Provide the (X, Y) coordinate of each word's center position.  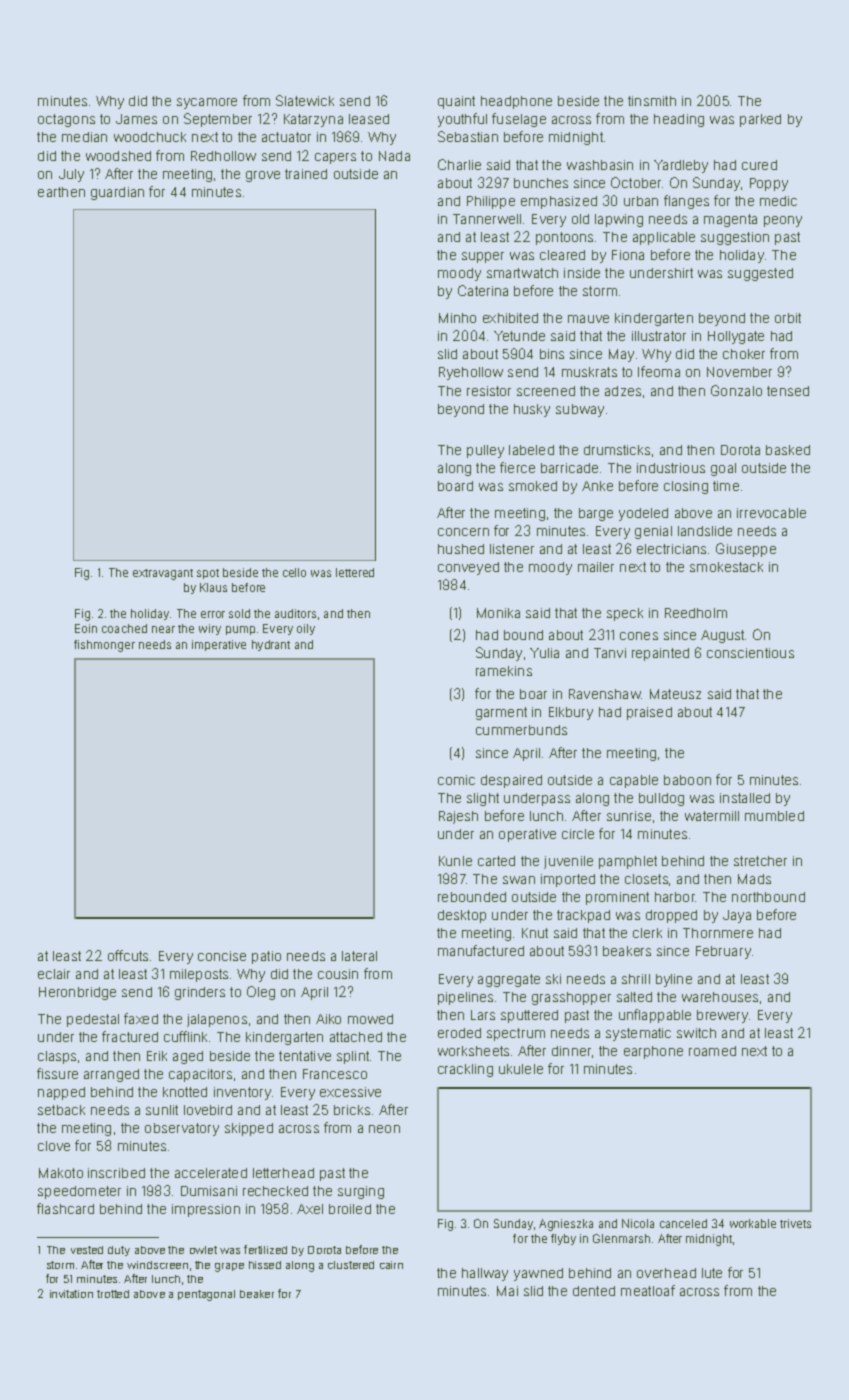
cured (759, 165)
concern (463, 532)
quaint (456, 102)
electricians (671, 549)
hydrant (271, 645)
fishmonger (104, 646)
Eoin (86, 628)
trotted (113, 1294)
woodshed (118, 156)
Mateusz (675, 694)
